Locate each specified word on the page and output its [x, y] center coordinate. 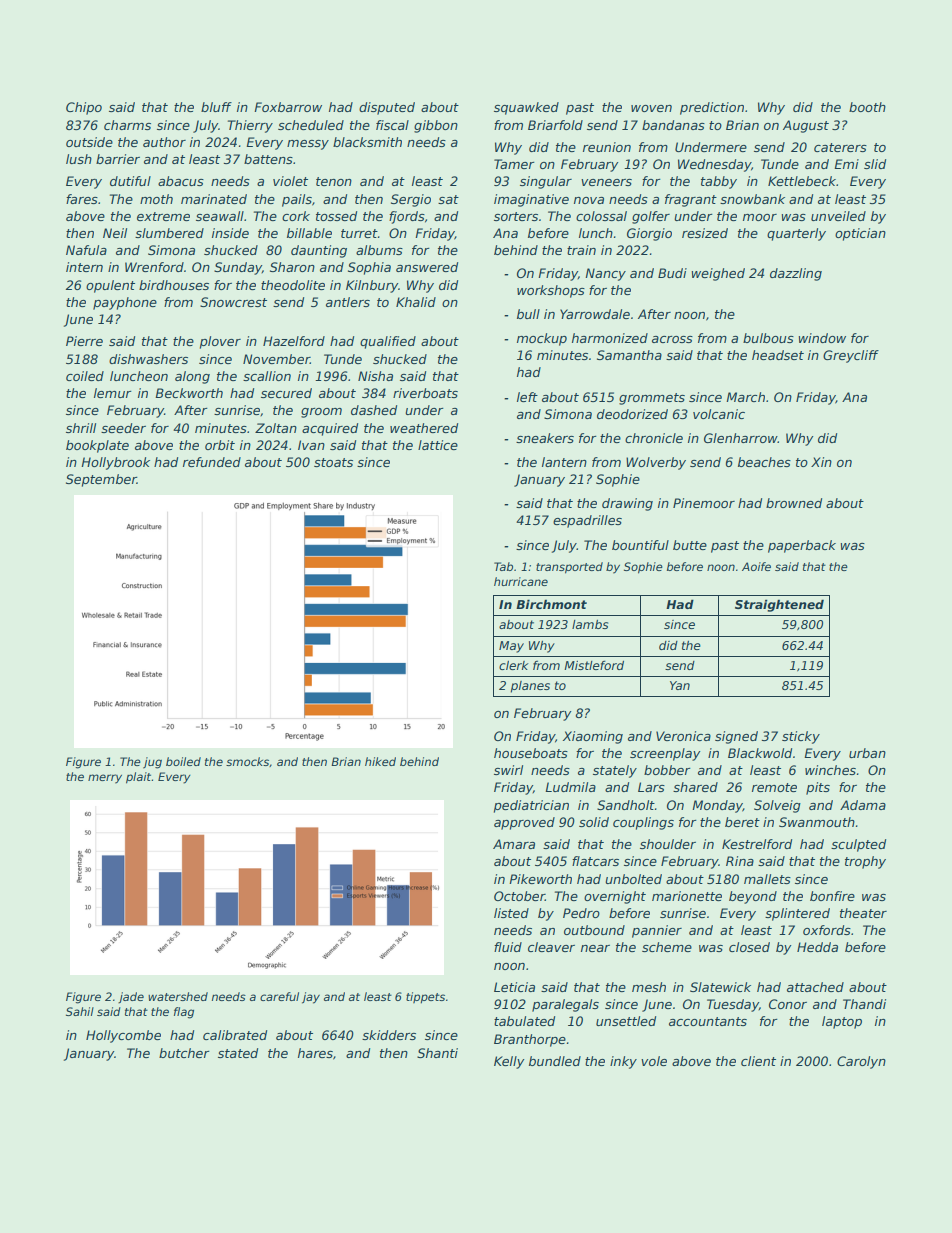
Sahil [80, 1011]
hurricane [521, 581]
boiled [183, 761]
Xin [821, 462]
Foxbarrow [288, 107]
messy [308, 145]
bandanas [673, 125]
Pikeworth [540, 879]
